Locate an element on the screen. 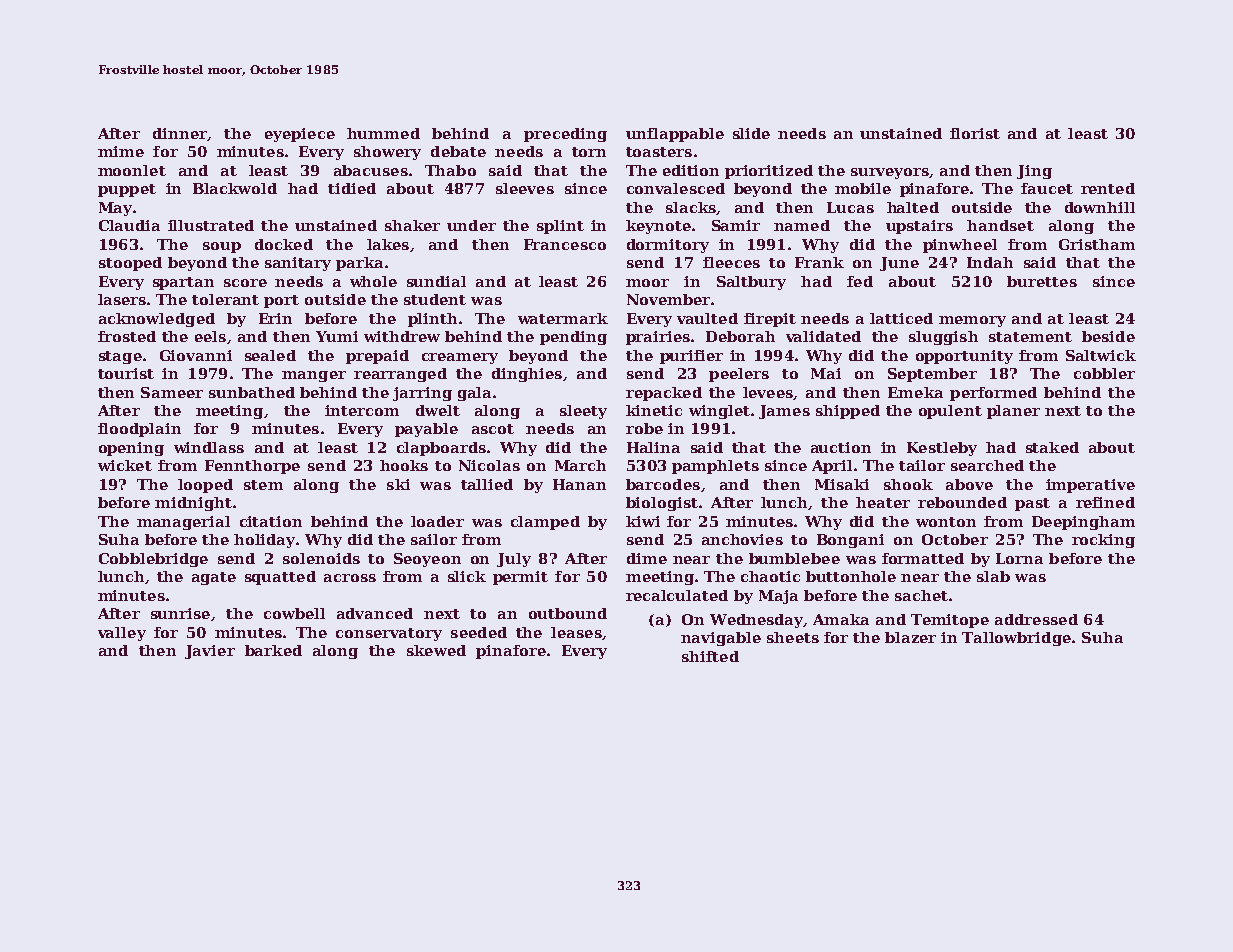 The height and width of the screenshot is (952, 1233). dinghies is located at coordinates (527, 375).
